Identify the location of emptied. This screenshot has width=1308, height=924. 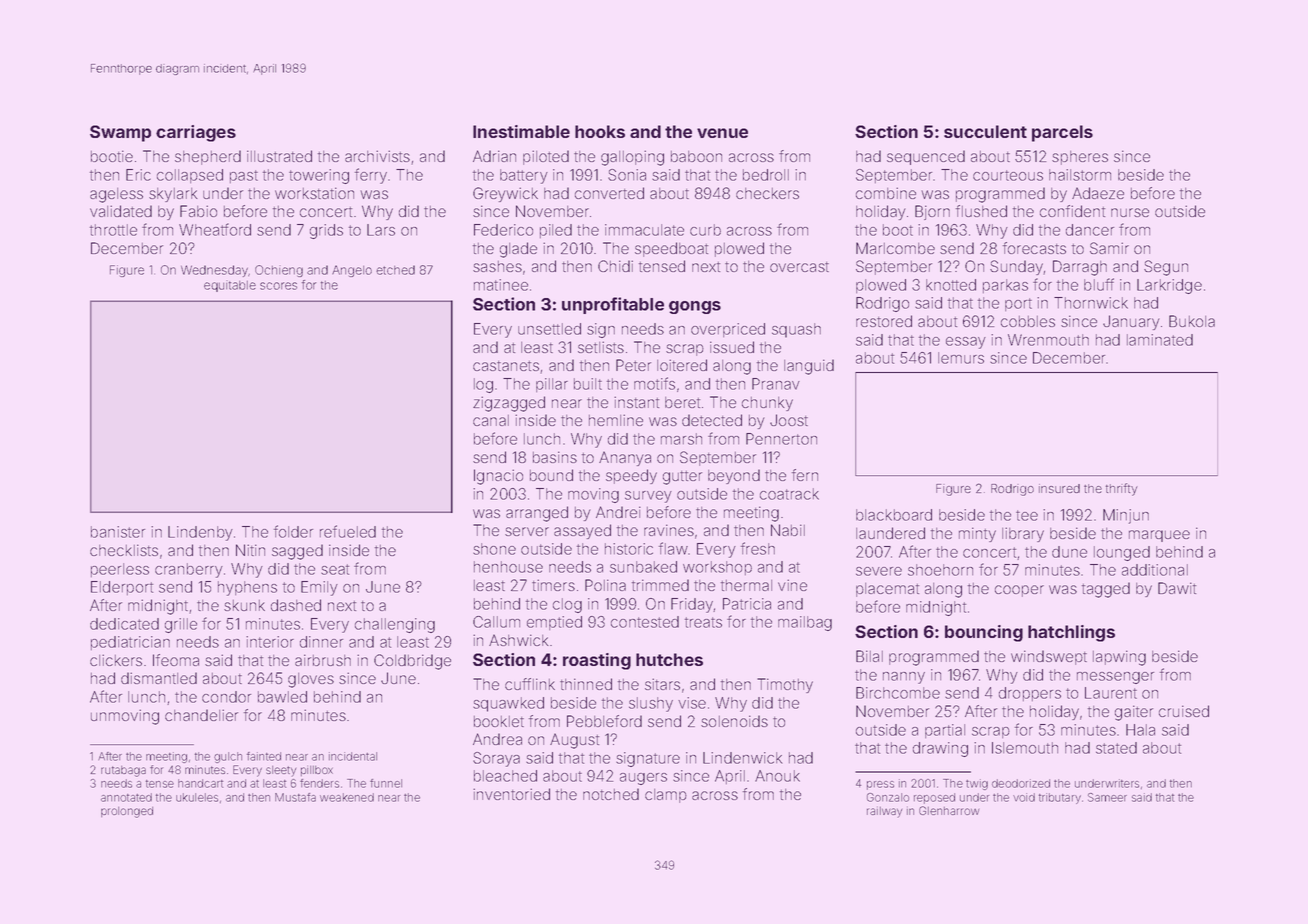
(554, 623).
